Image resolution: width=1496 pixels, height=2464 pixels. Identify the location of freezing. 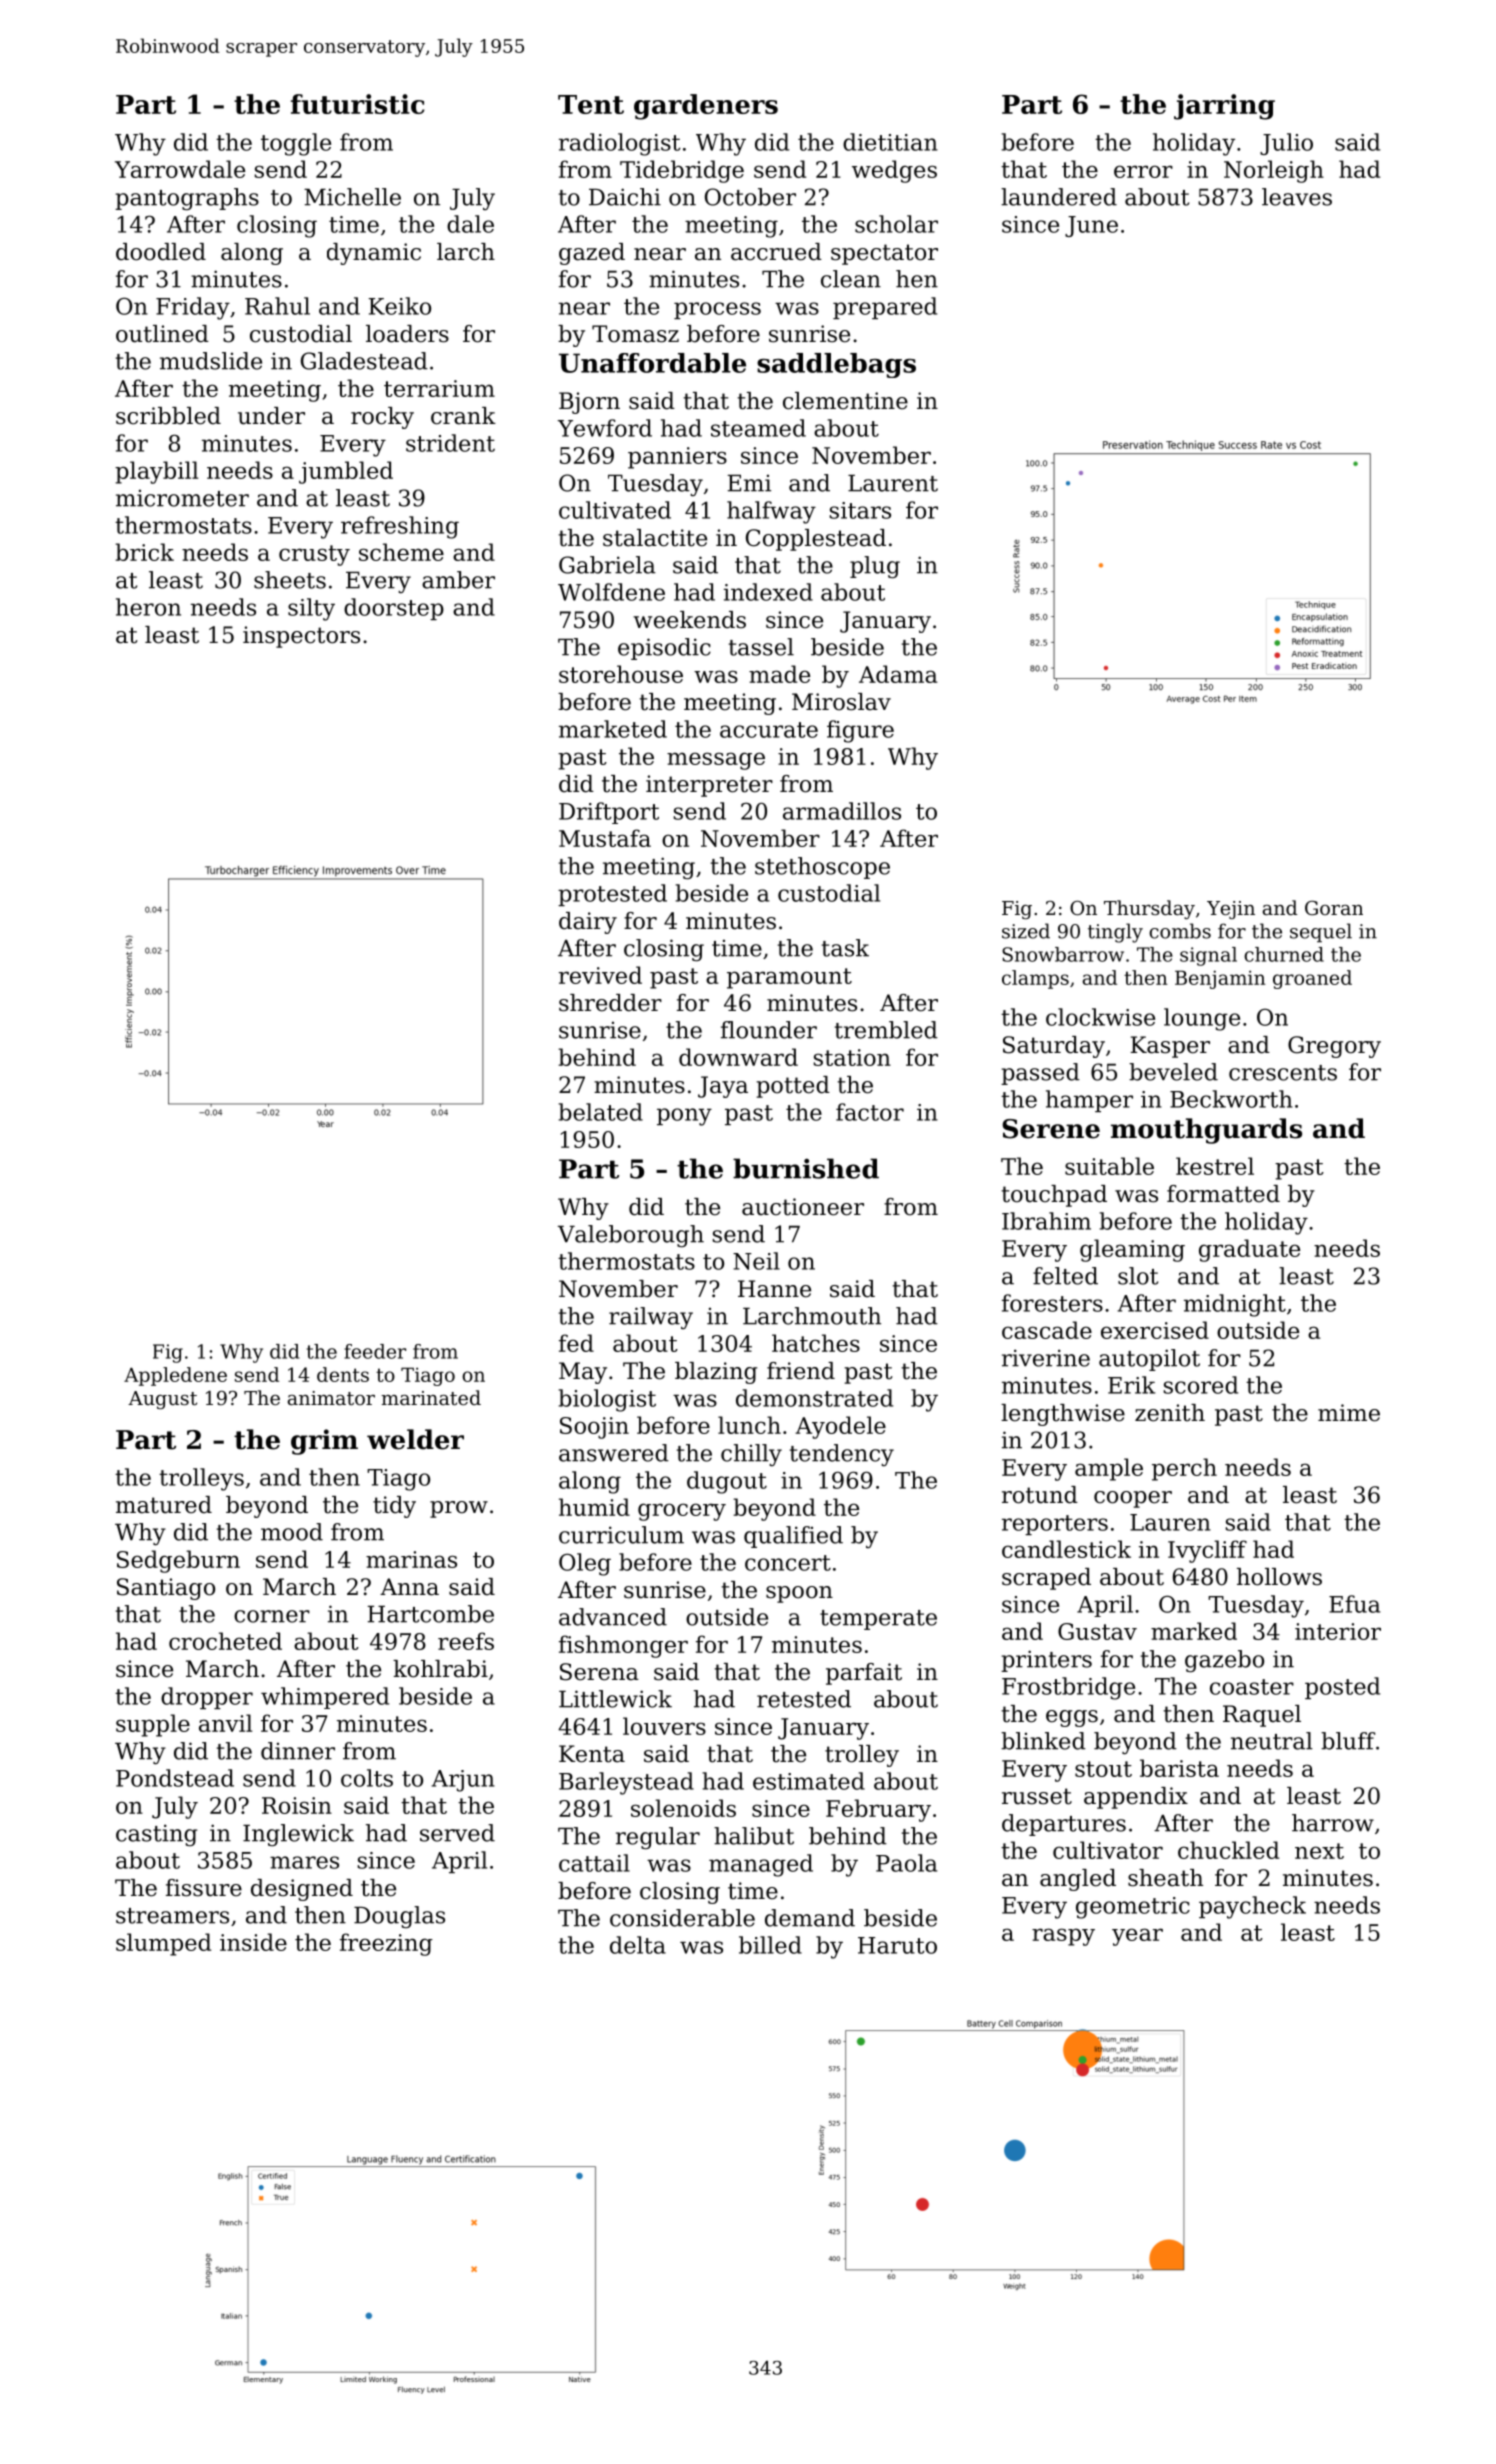
(386, 1944).
